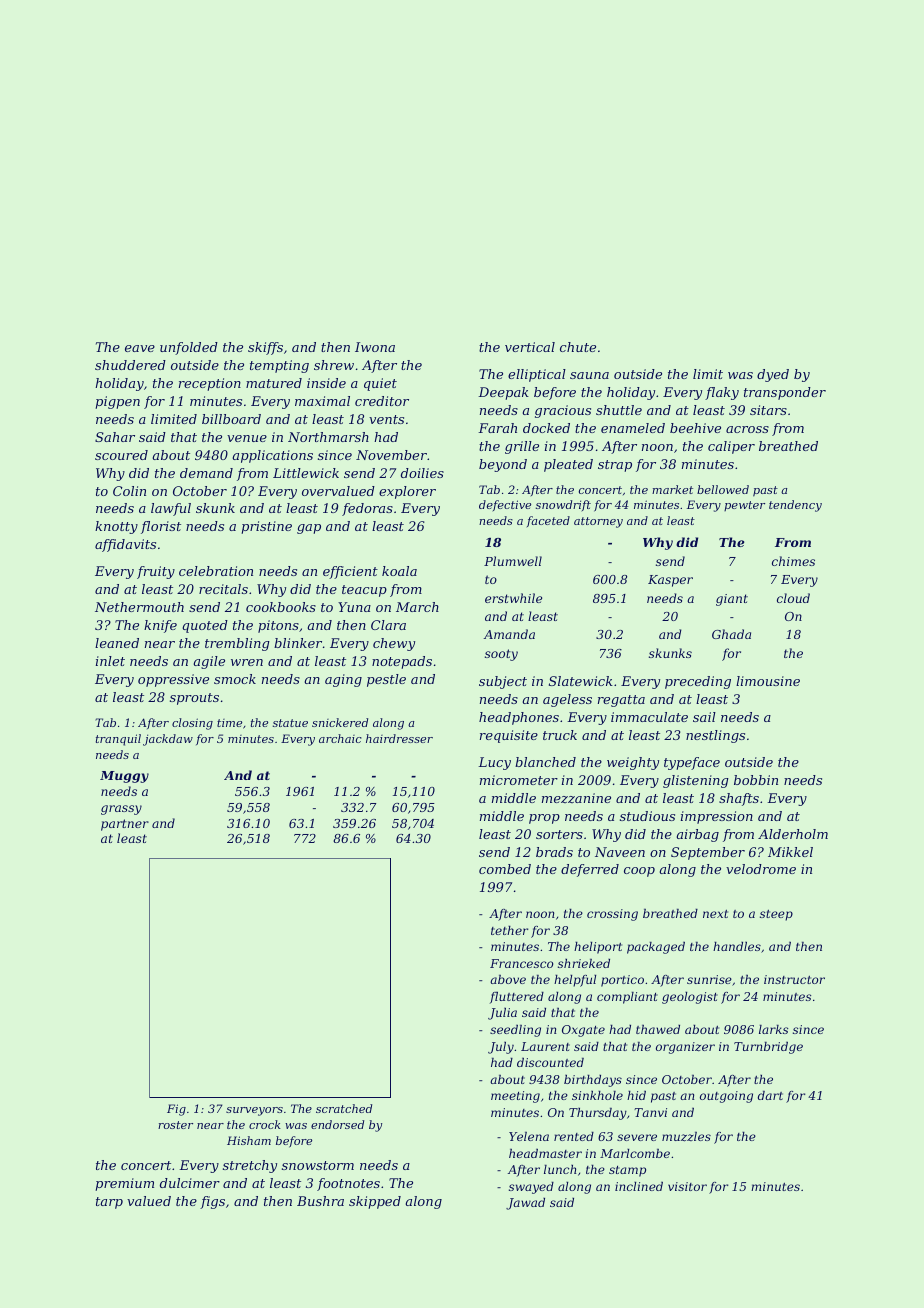 The height and width of the screenshot is (1308, 924). I want to click on Bushra, so click(320, 1201).
